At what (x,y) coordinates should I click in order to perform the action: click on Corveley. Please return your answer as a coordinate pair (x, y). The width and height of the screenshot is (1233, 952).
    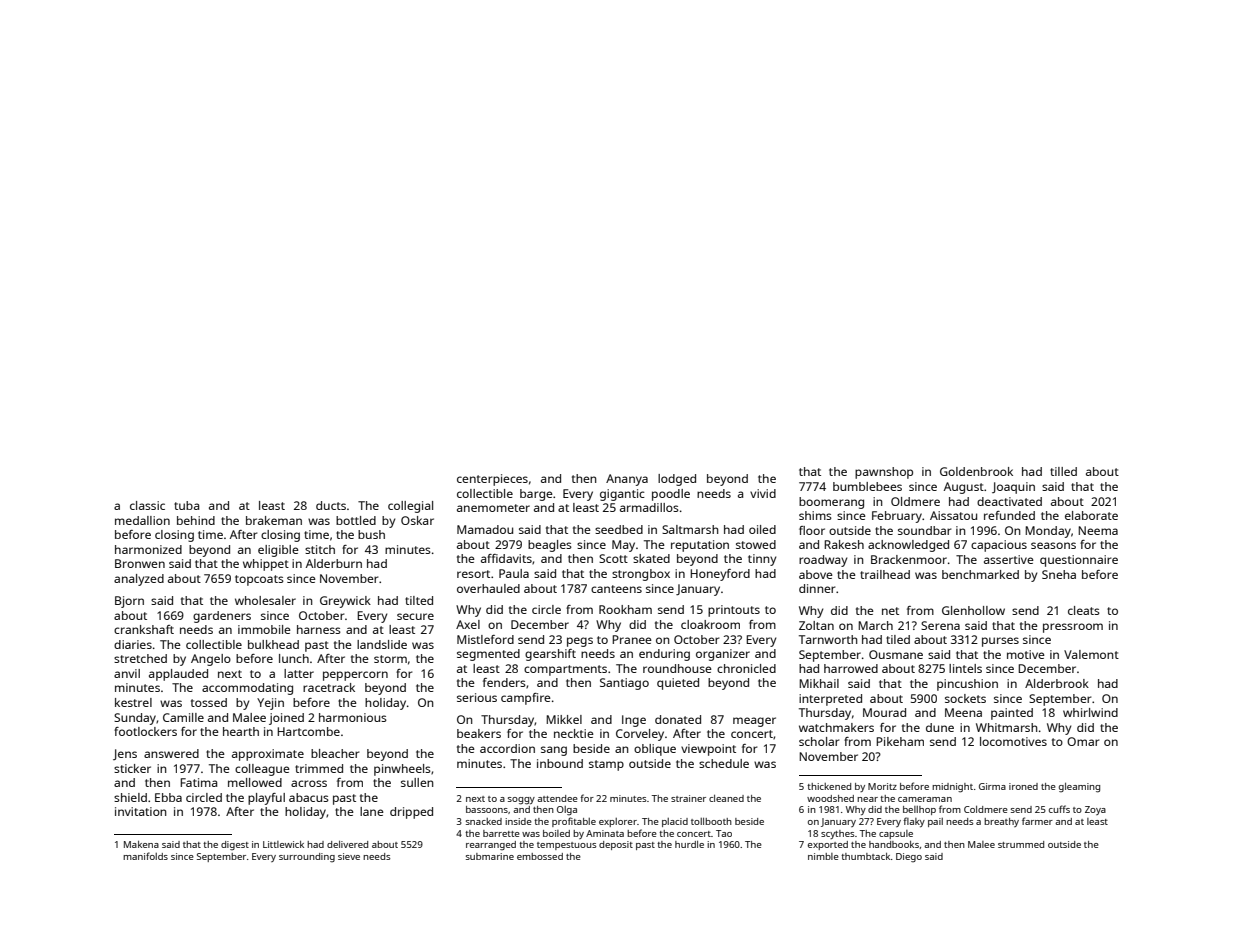
    Looking at the image, I should click on (640, 735).
